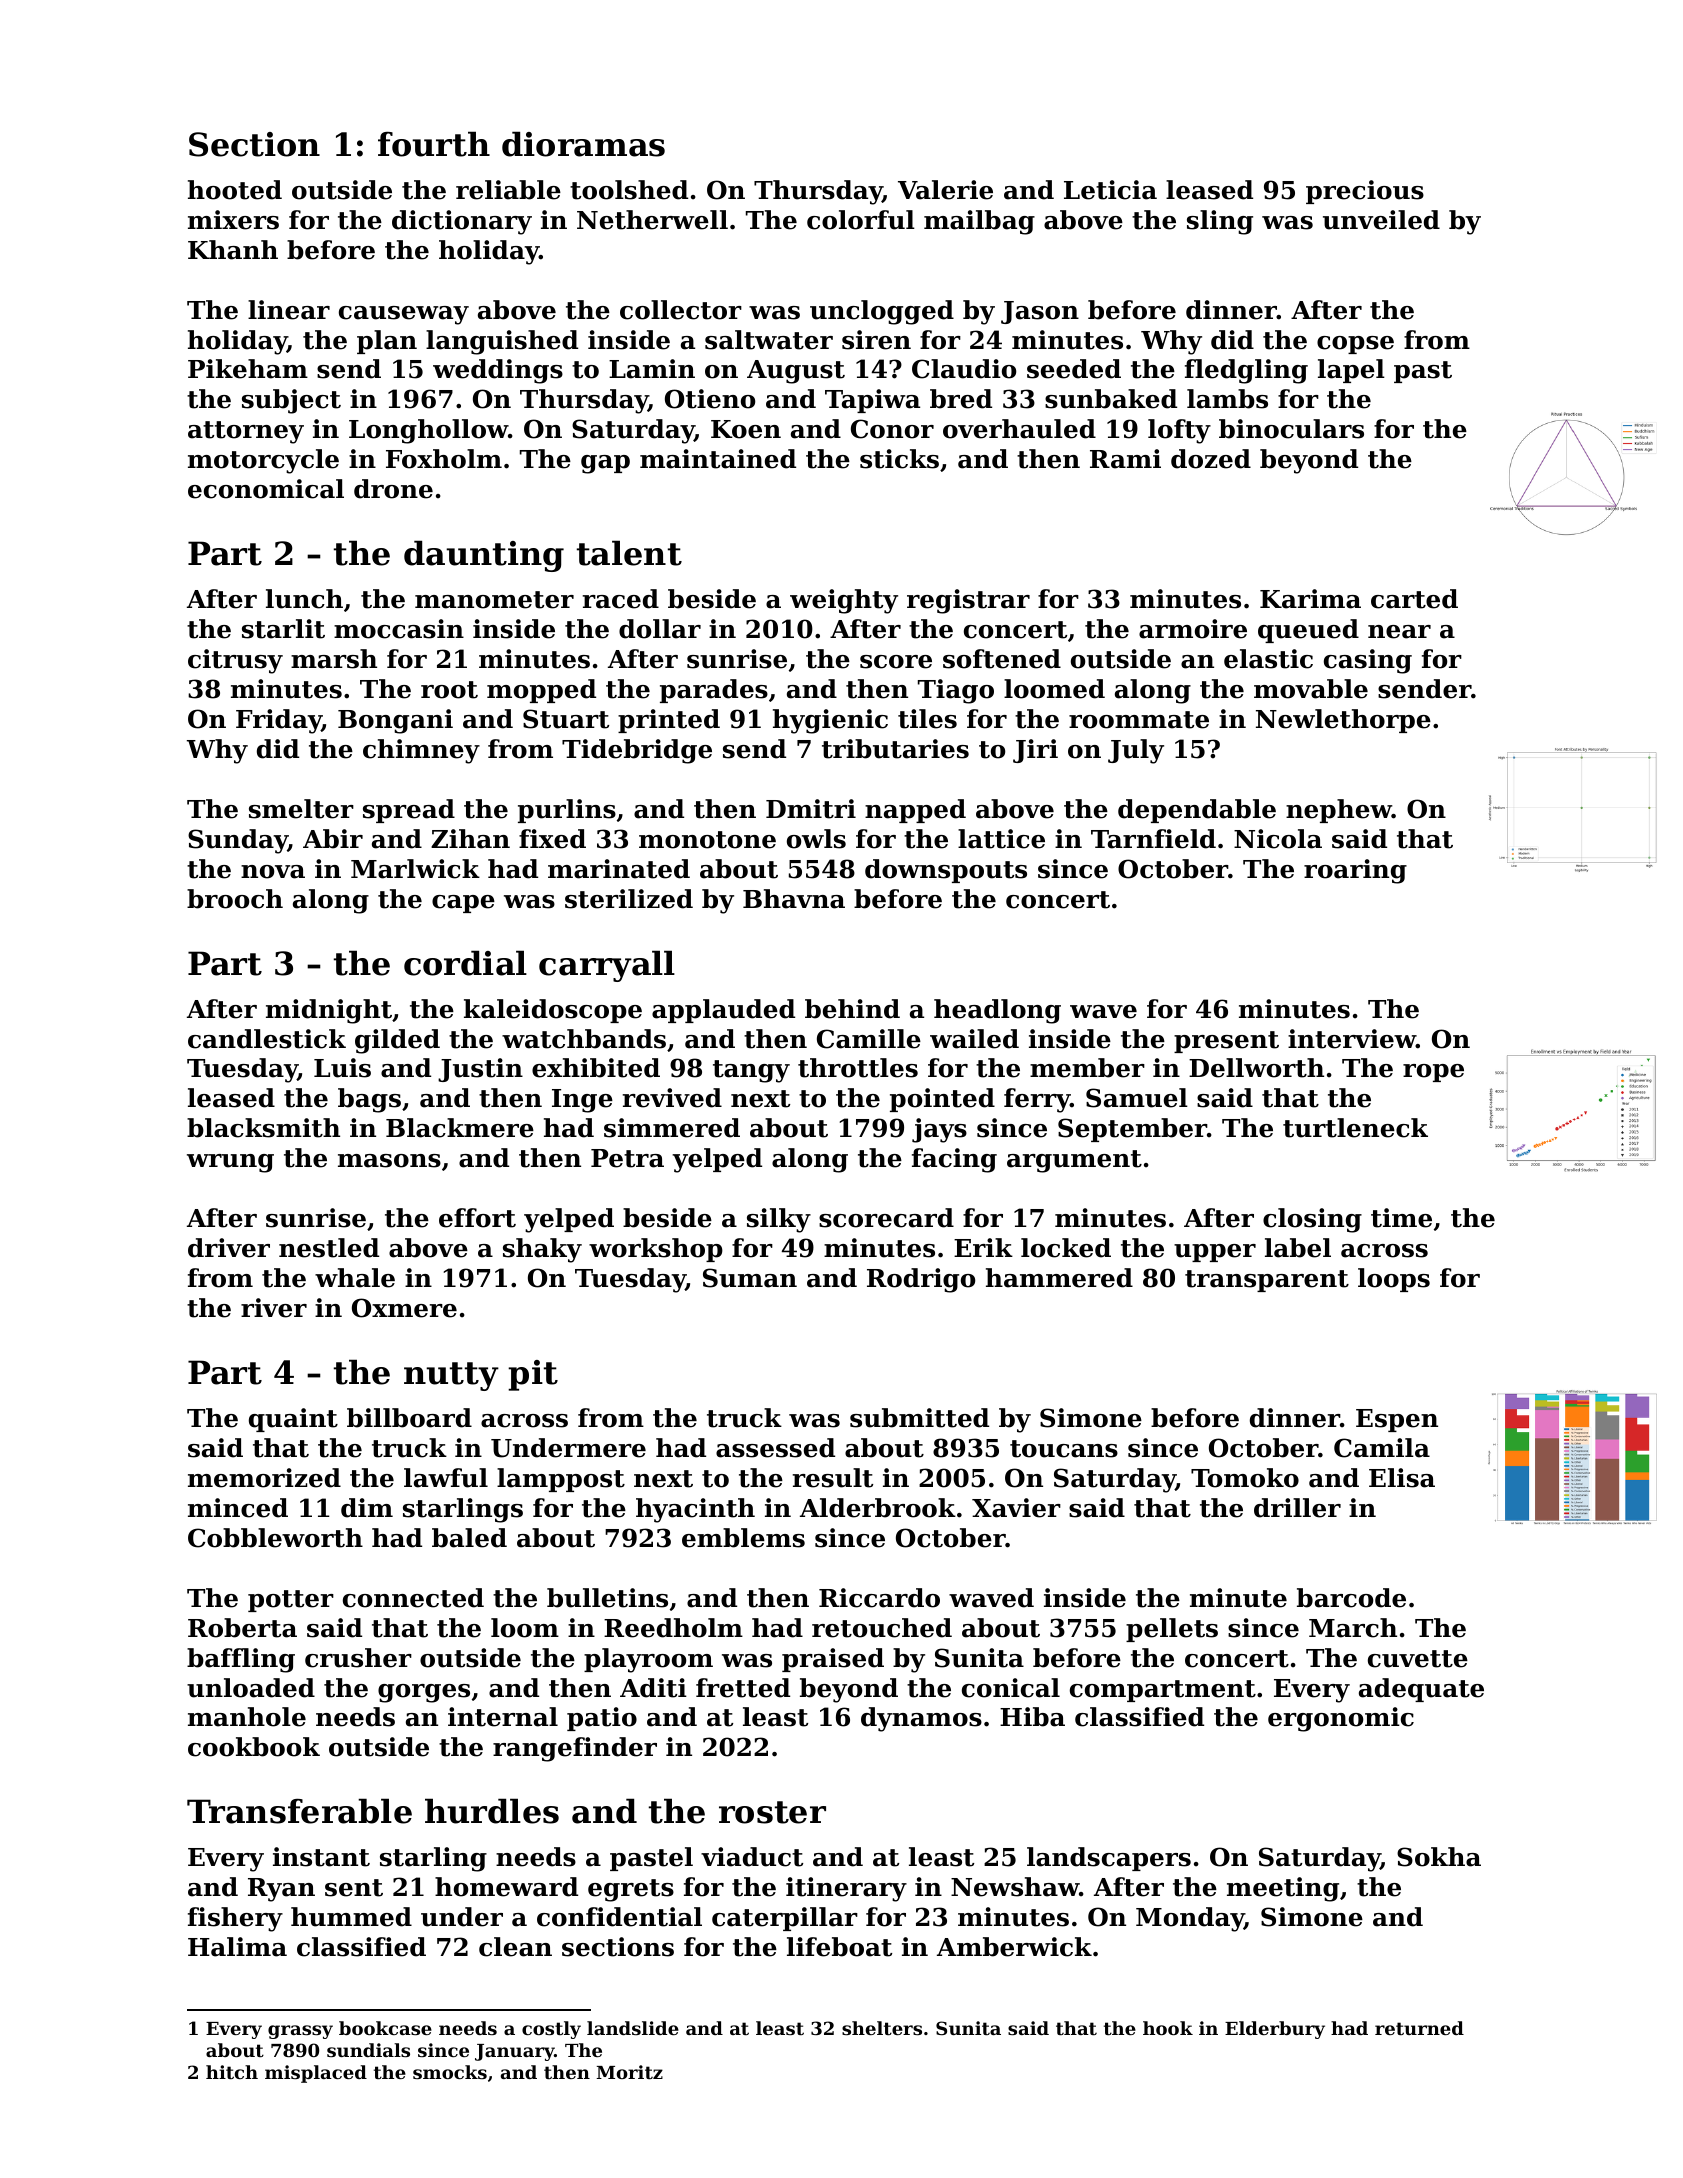 Image resolution: width=1683 pixels, height=2178 pixels. I want to click on roaring, so click(1355, 871).
